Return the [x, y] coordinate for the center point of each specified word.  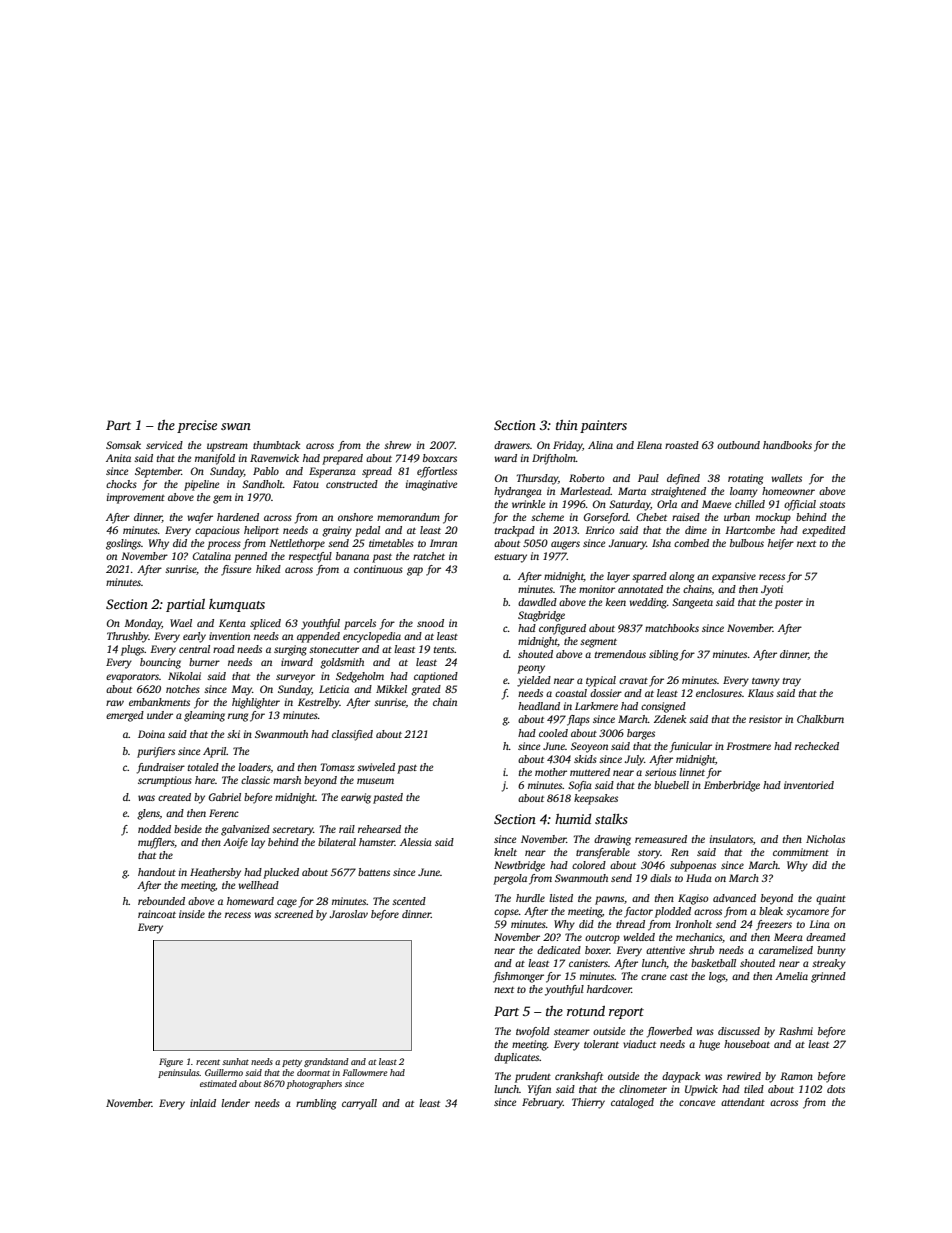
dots [836, 1089]
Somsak [123, 445]
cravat [633, 681]
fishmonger [518, 977]
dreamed [826, 937]
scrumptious [165, 781]
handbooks [787, 445]
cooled [553, 733]
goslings [123, 544]
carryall [359, 1104]
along [681, 577]
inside [192, 914]
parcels [360, 624]
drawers [512, 445]
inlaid [203, 1103]
